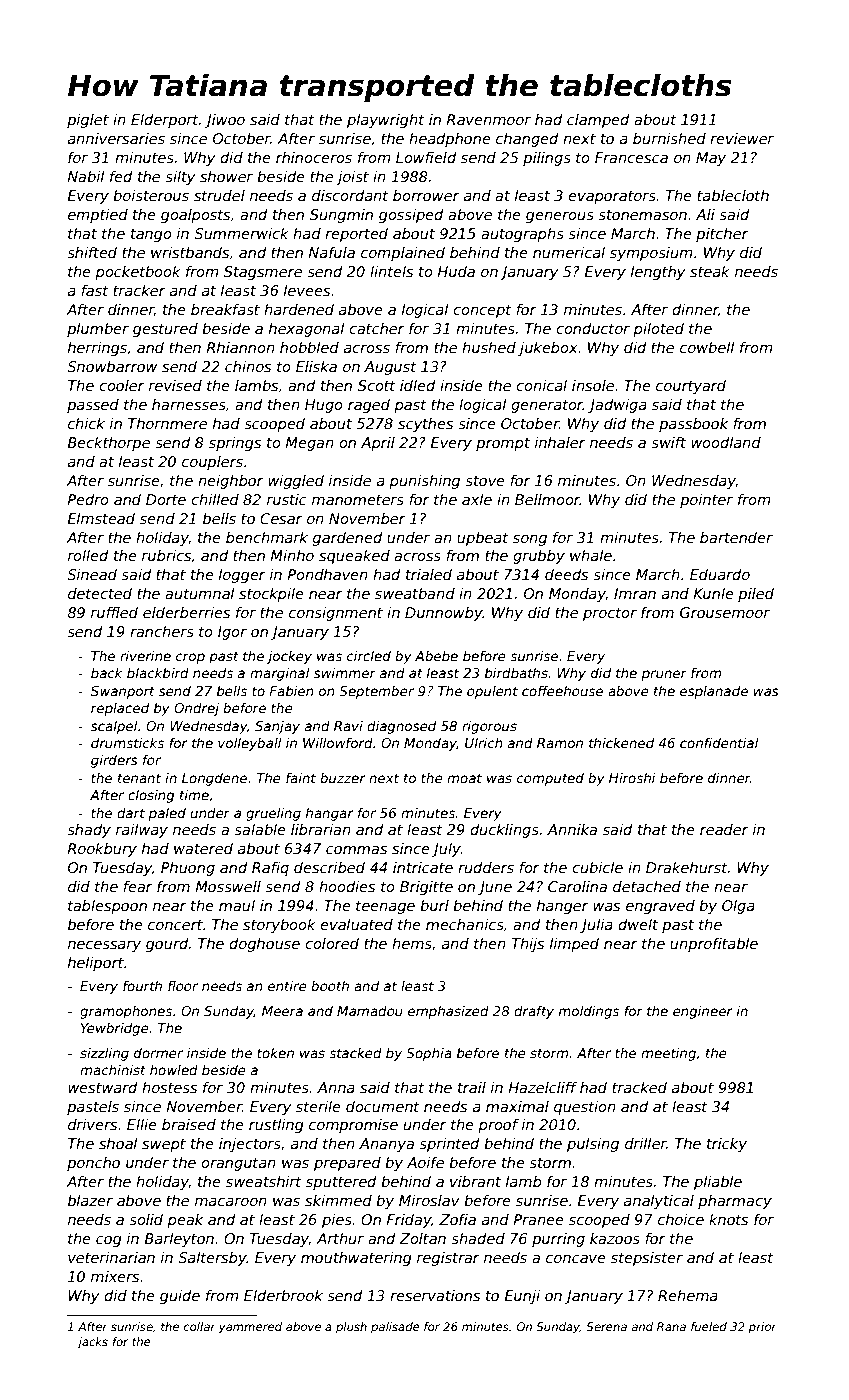 This screenshot has height=1400, width=849. What do you see at coordinates (488, 119) in the screenshot?
I see `Ravenmoor` at bounding box center [488, 119].
